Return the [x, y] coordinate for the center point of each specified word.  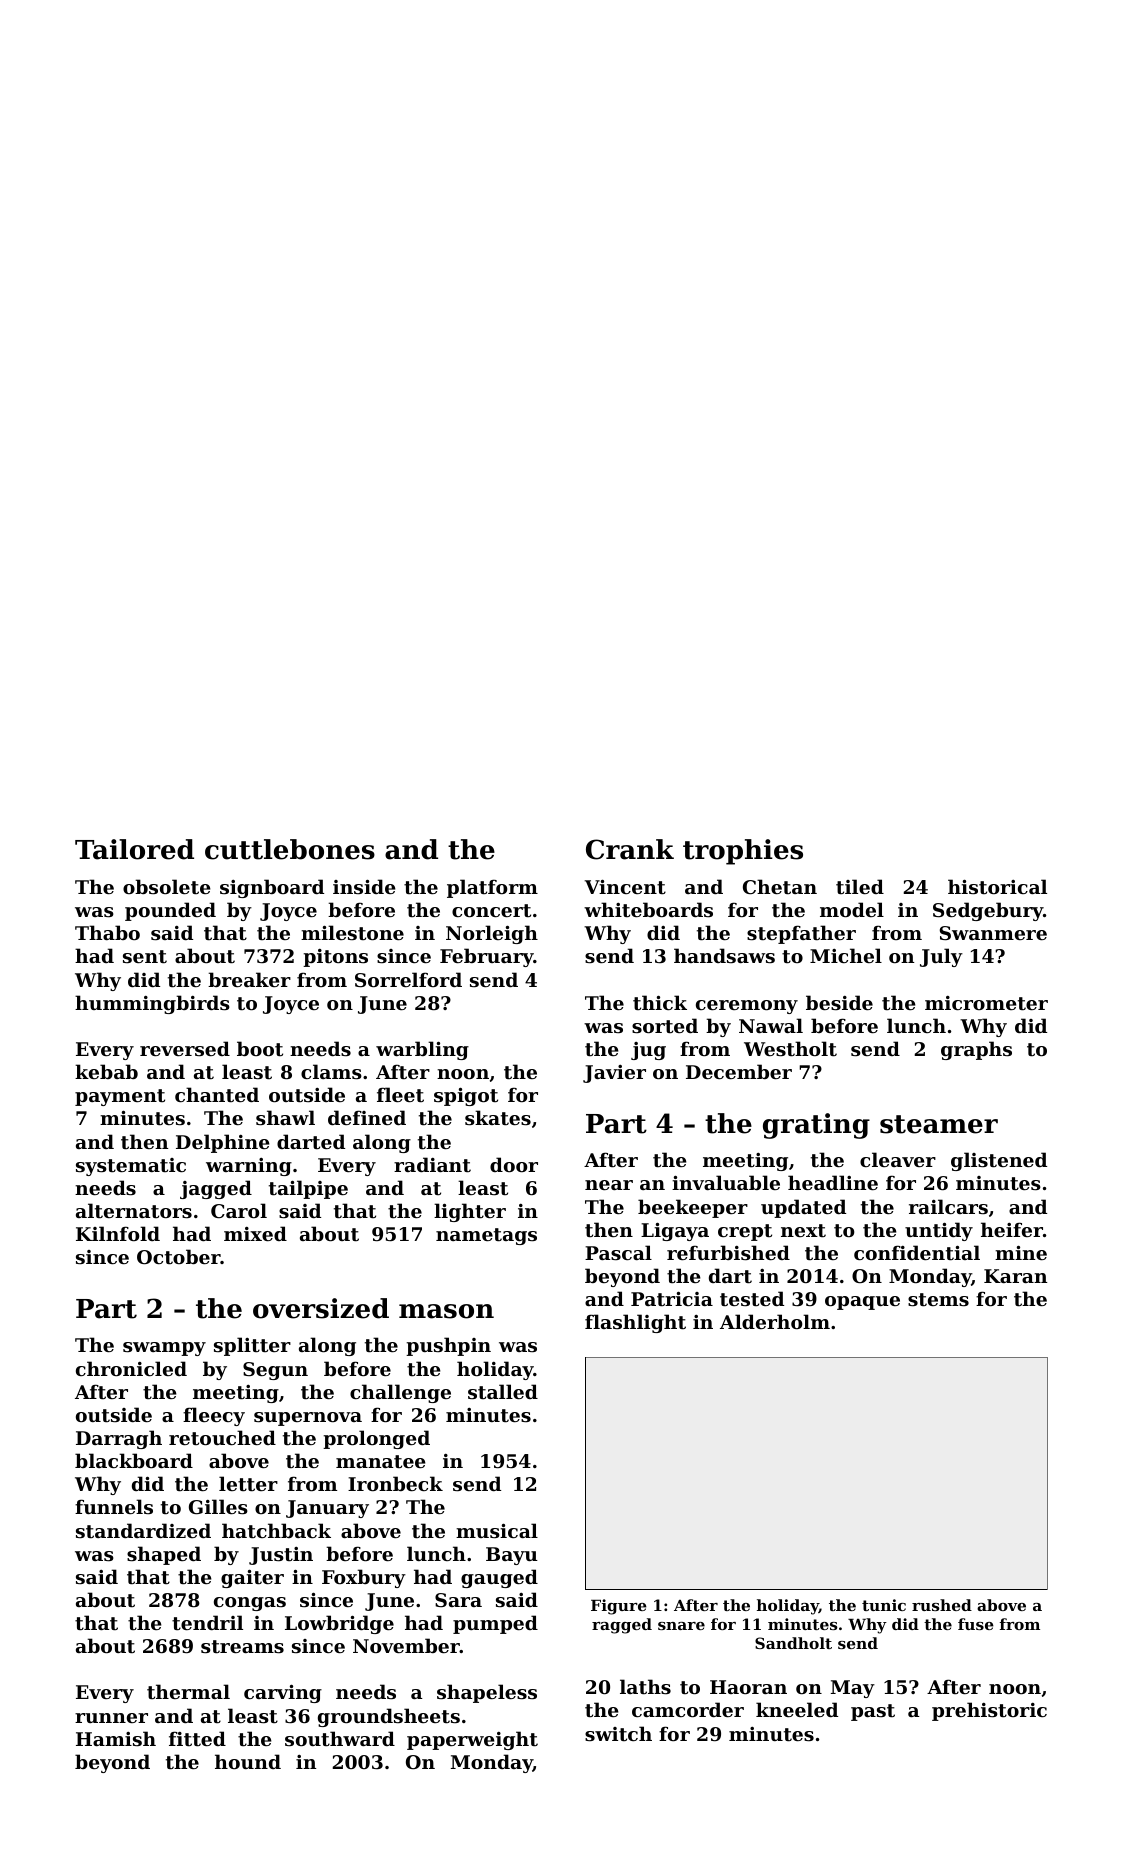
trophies [743, 852]
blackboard [134, 1460]
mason [446, 1311]
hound [248, 1761]
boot [260, 1048]
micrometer [986, 1003]
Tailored [134, 849]
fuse [976, 1624]
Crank [630, 849]
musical [497, 1531]
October [179, 1257]
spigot [466, 1097]
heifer [1012, 1229]
